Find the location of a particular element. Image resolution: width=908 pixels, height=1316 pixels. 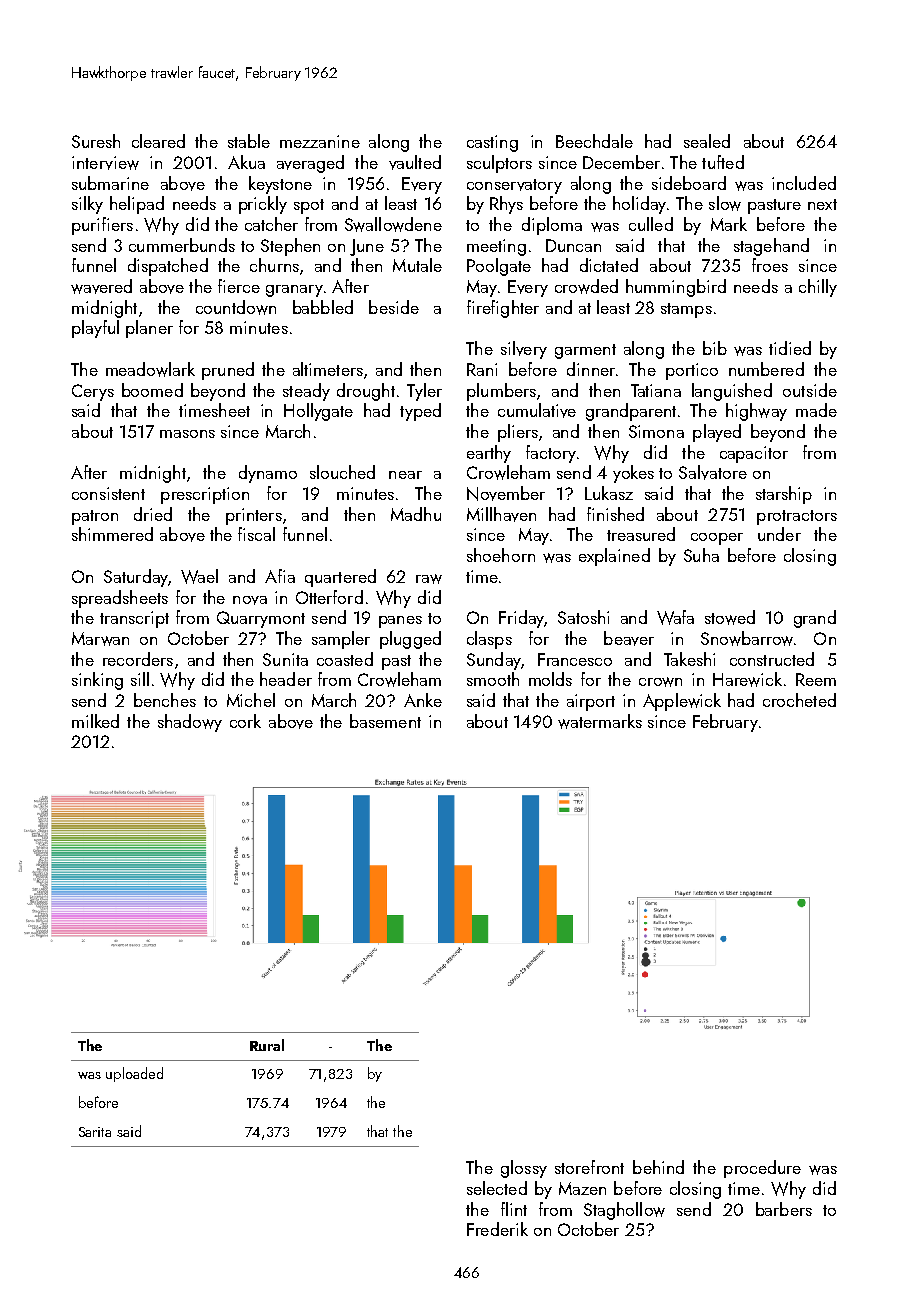

shadowy is located at coordinates (190, 723).
